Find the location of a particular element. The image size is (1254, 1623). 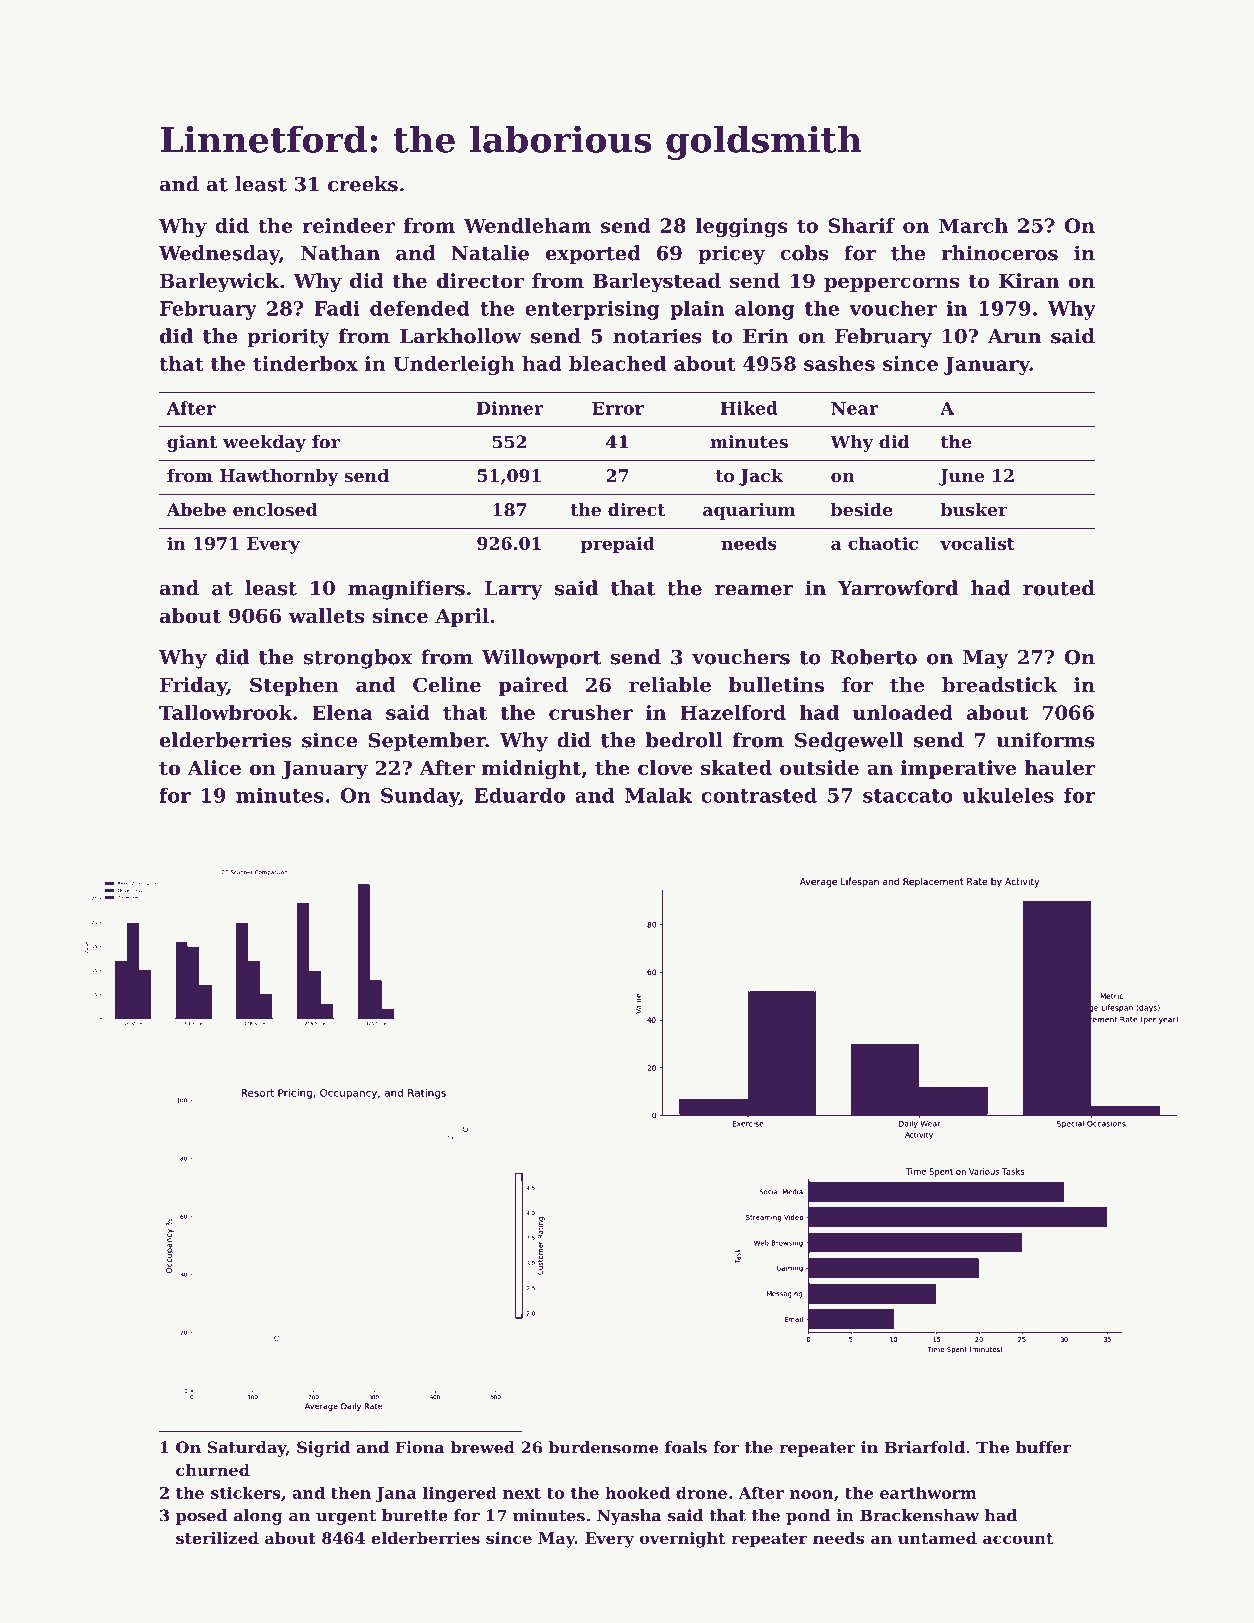

reliable is located at coordinates (670, 685).
